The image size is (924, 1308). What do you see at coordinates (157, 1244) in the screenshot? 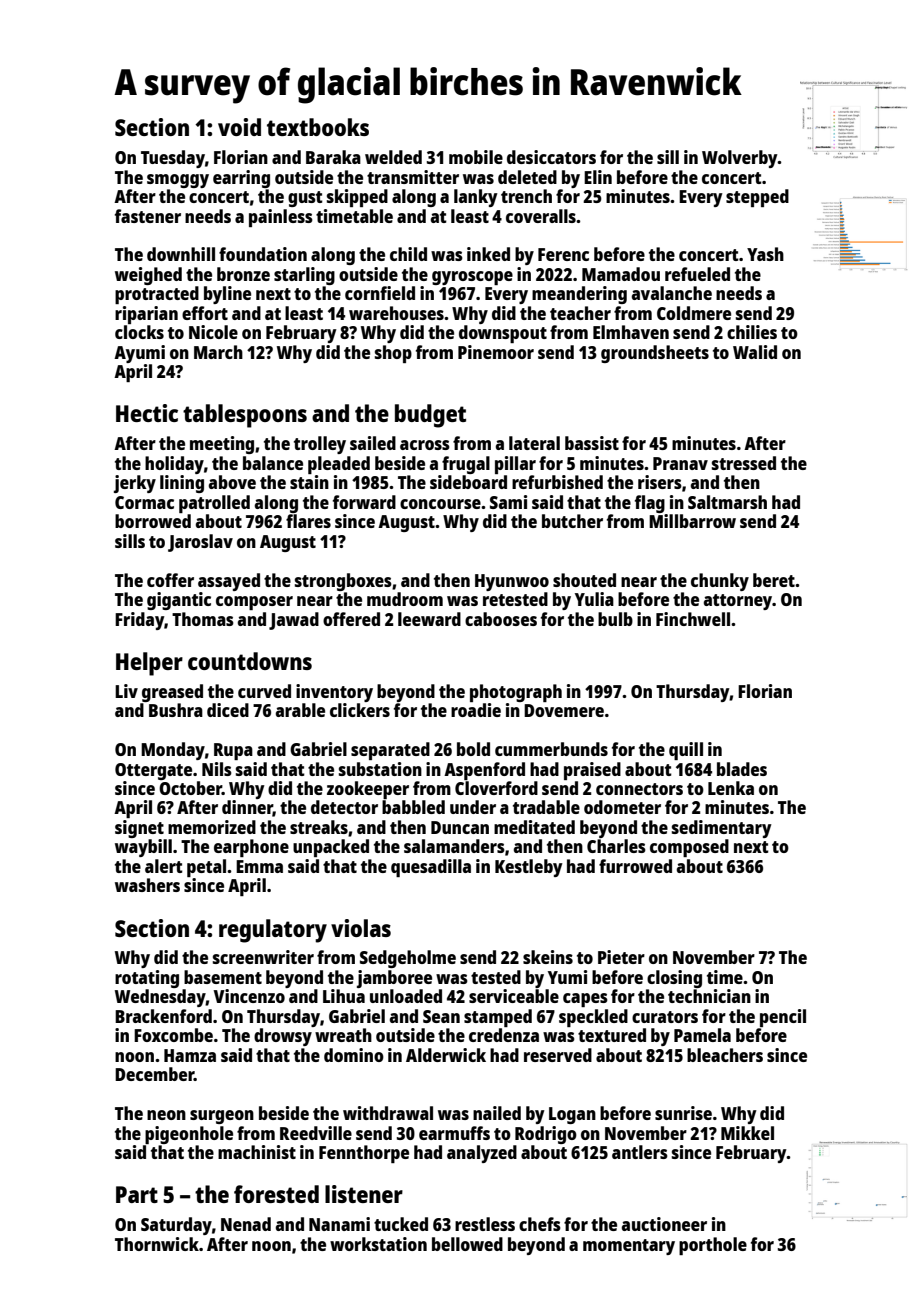
I see `Thornwick` at bounding box center [157, 1244].
